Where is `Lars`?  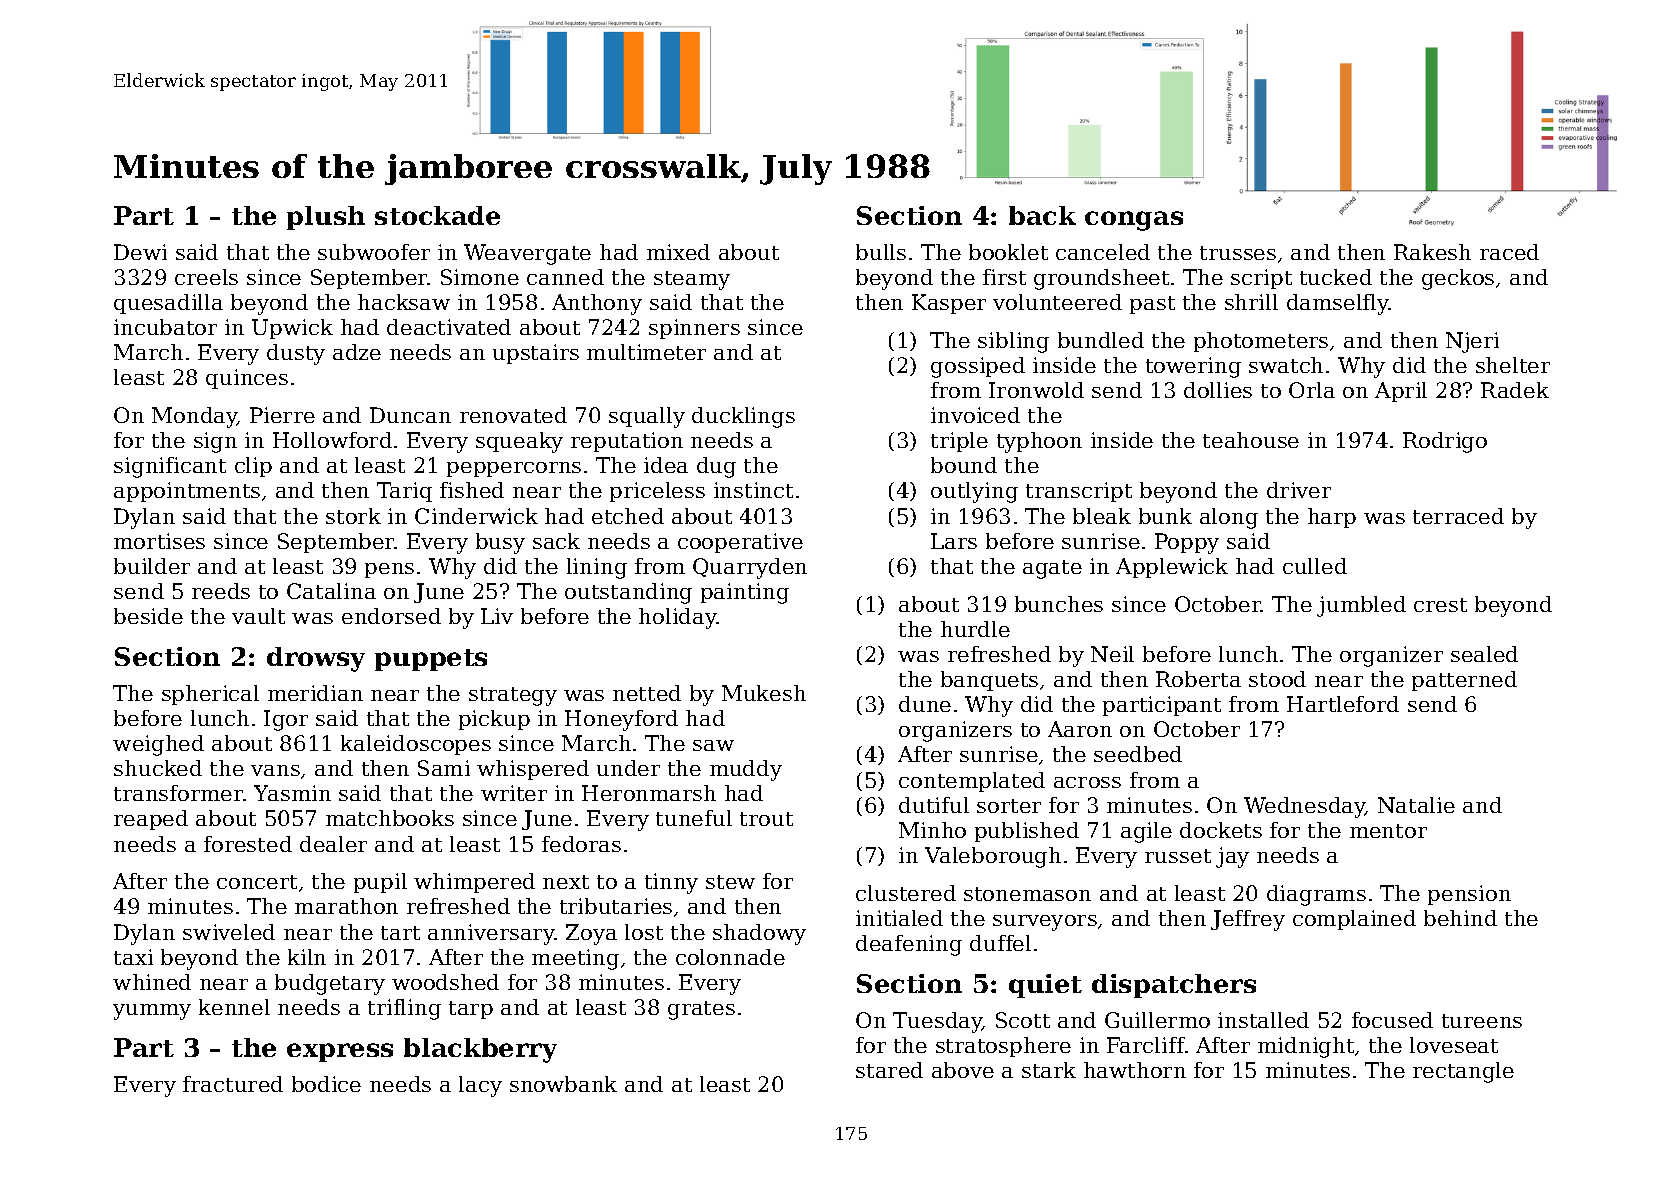
Lars is located at coordinates (954, 541).
